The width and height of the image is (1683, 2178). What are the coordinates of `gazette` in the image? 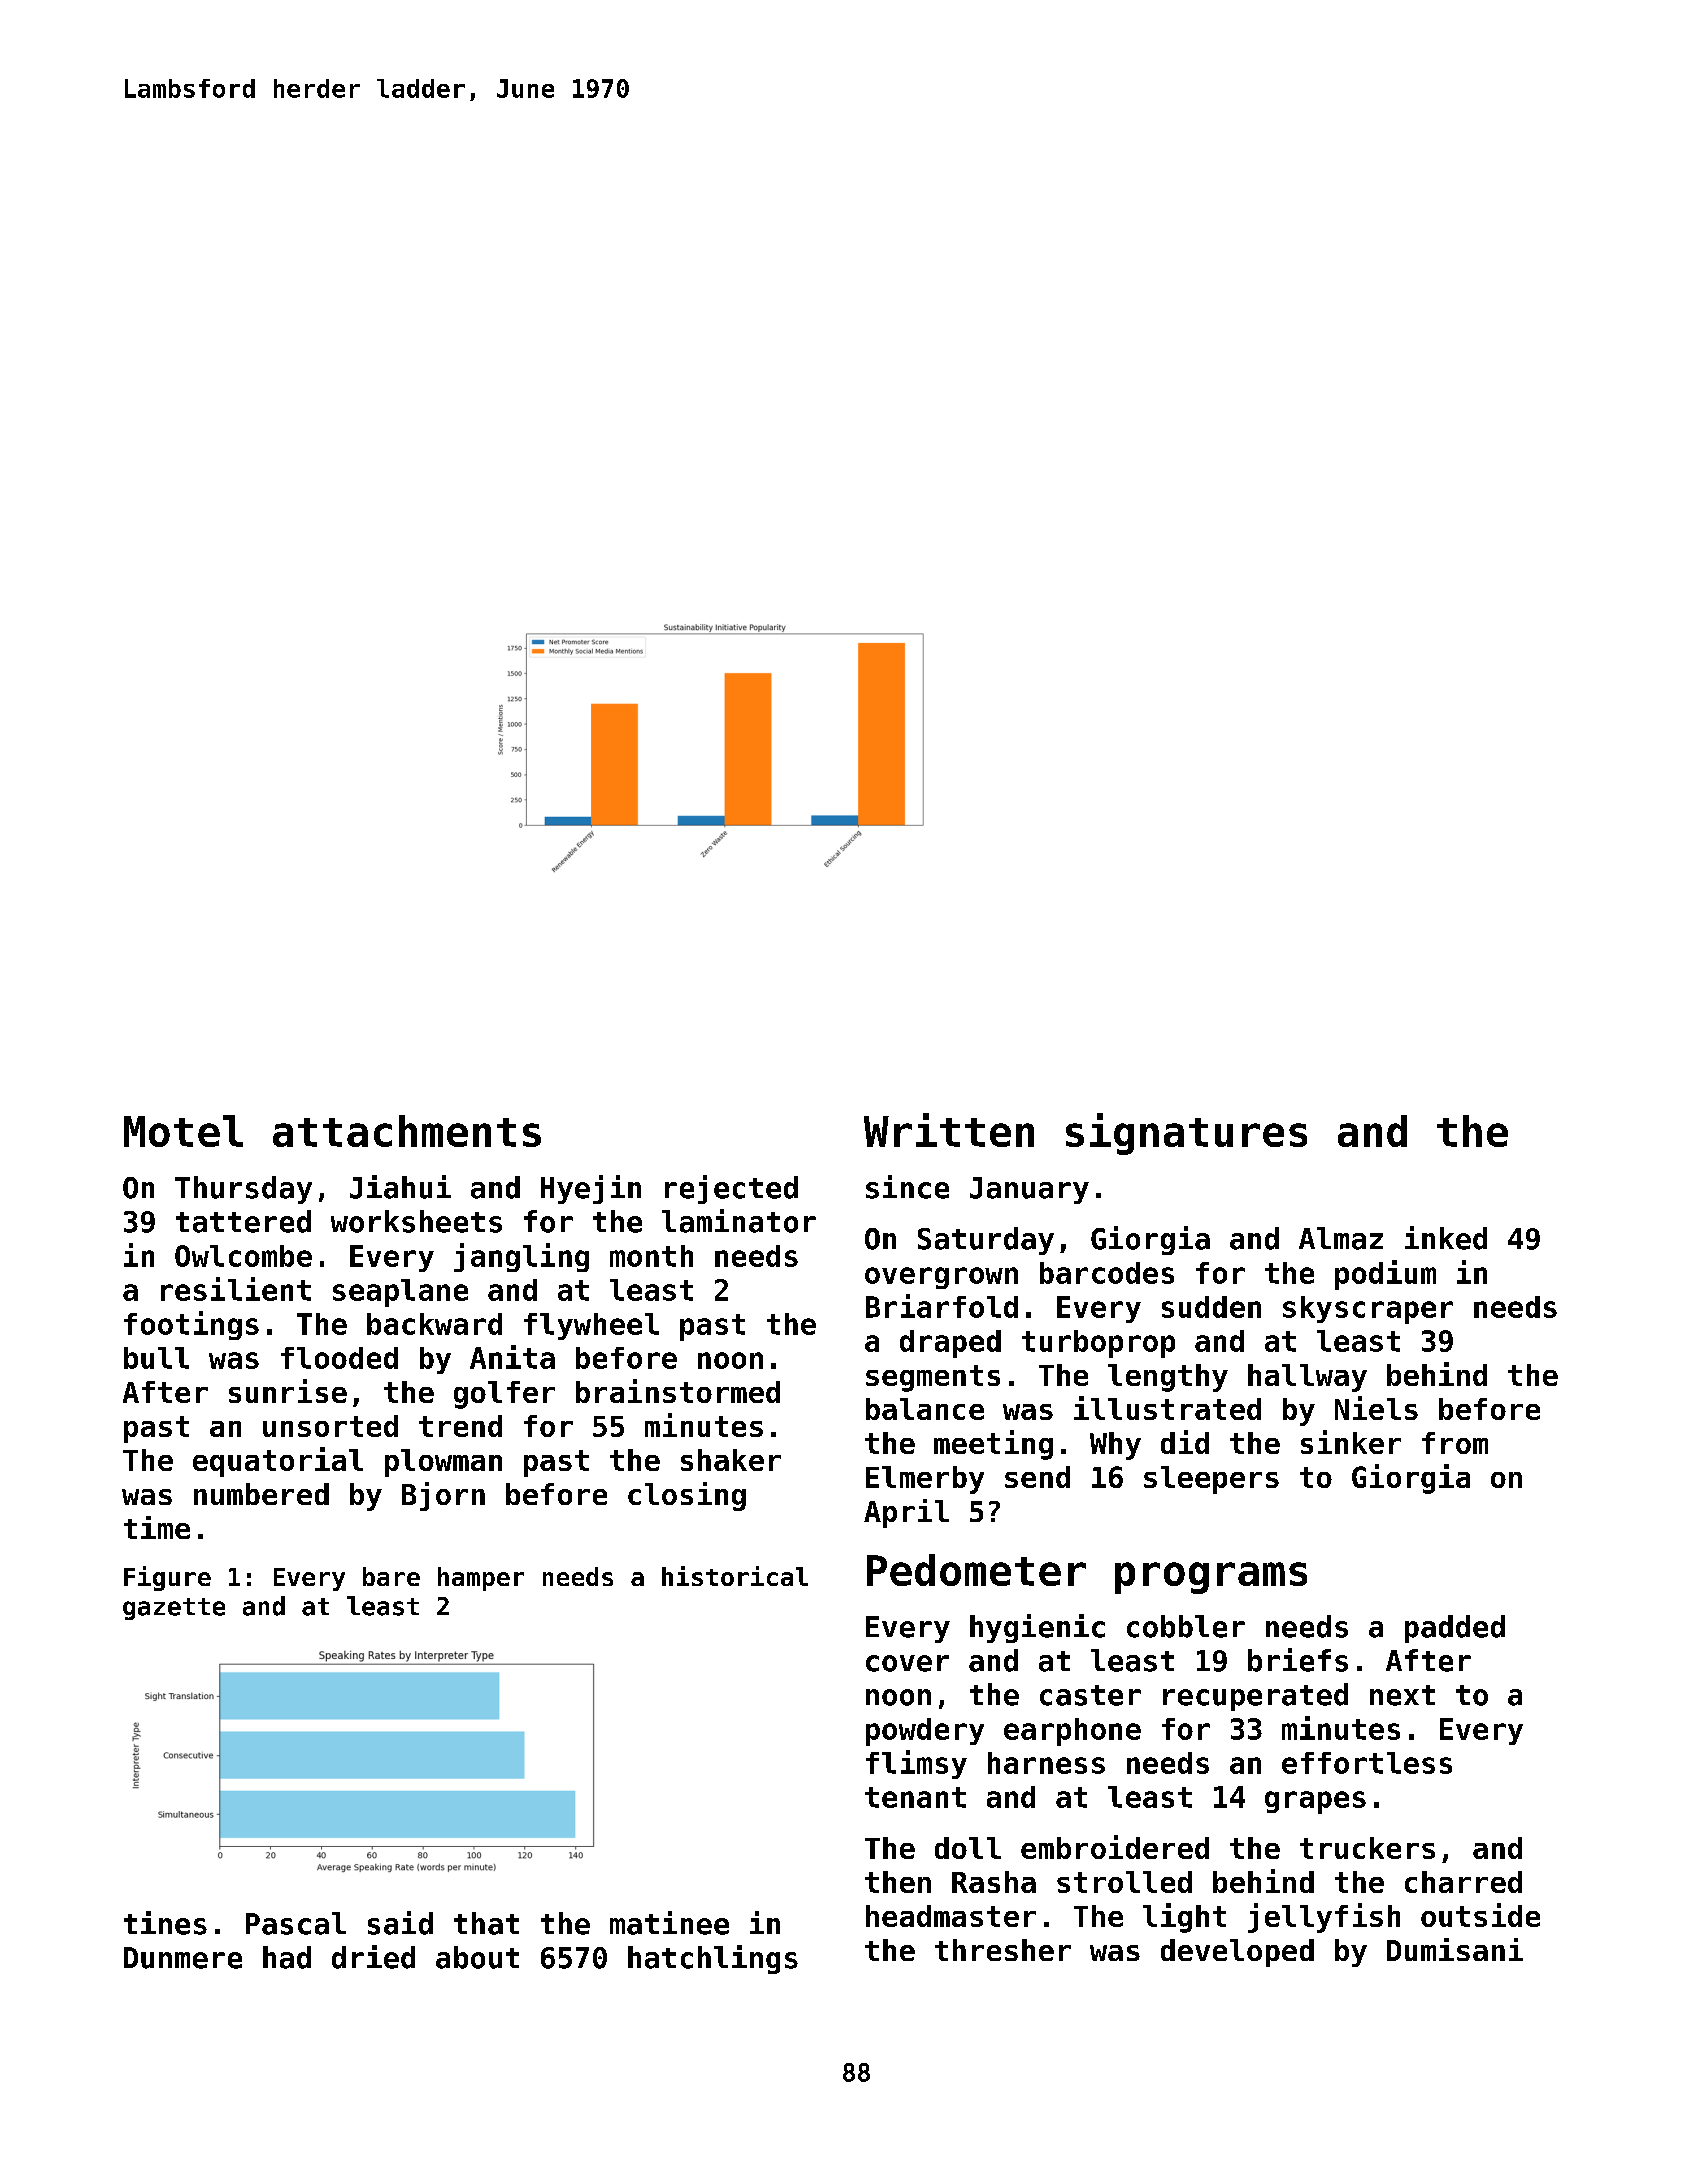 It's located at (174, 1609).
